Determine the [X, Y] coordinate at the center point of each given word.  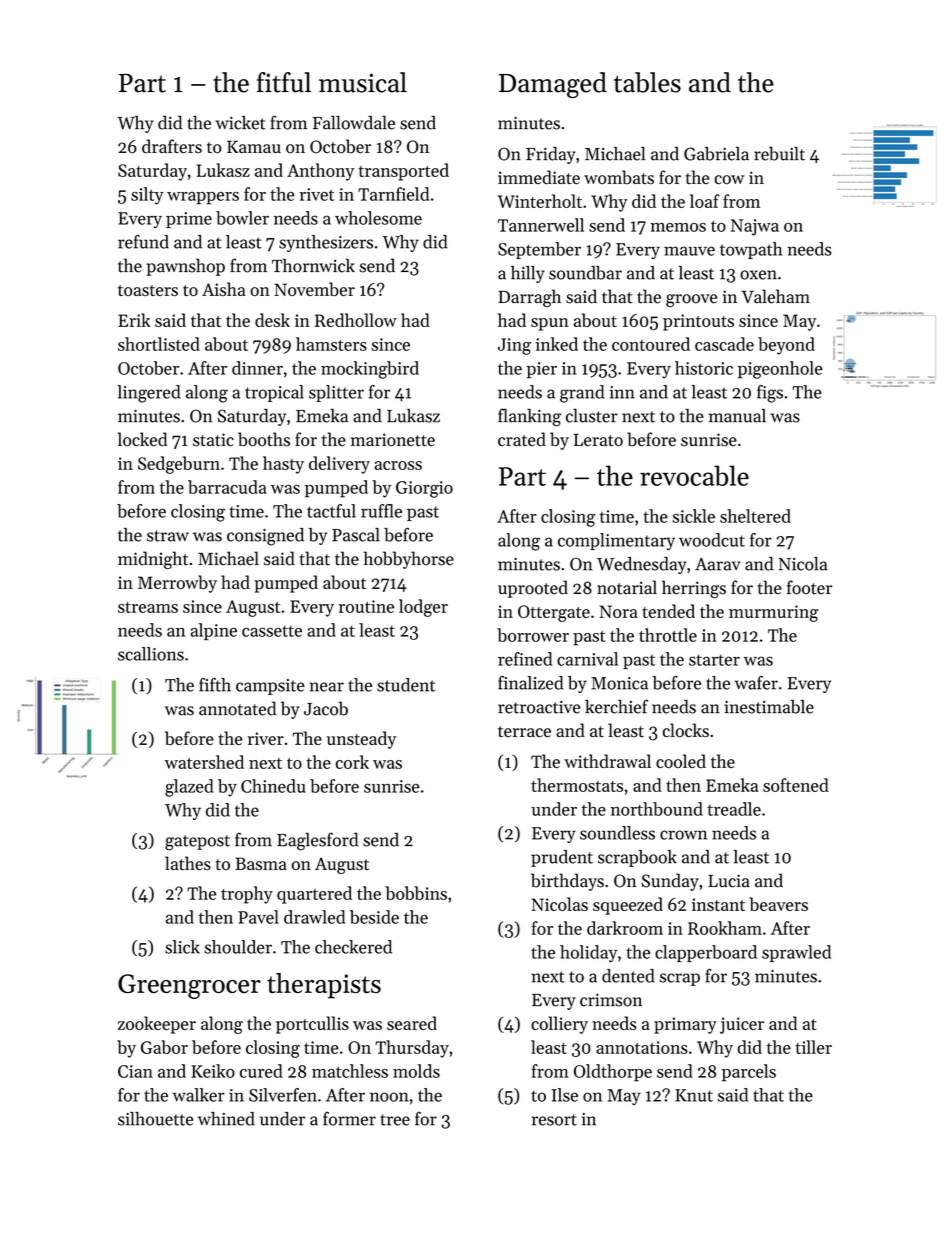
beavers [778, 904]
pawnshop [186, 267]
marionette [393, 440]
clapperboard [706, 953]
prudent [562, 858]
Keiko [213, 1071]
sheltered [755, 516]
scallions [151, 654]
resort [554, 1120]
